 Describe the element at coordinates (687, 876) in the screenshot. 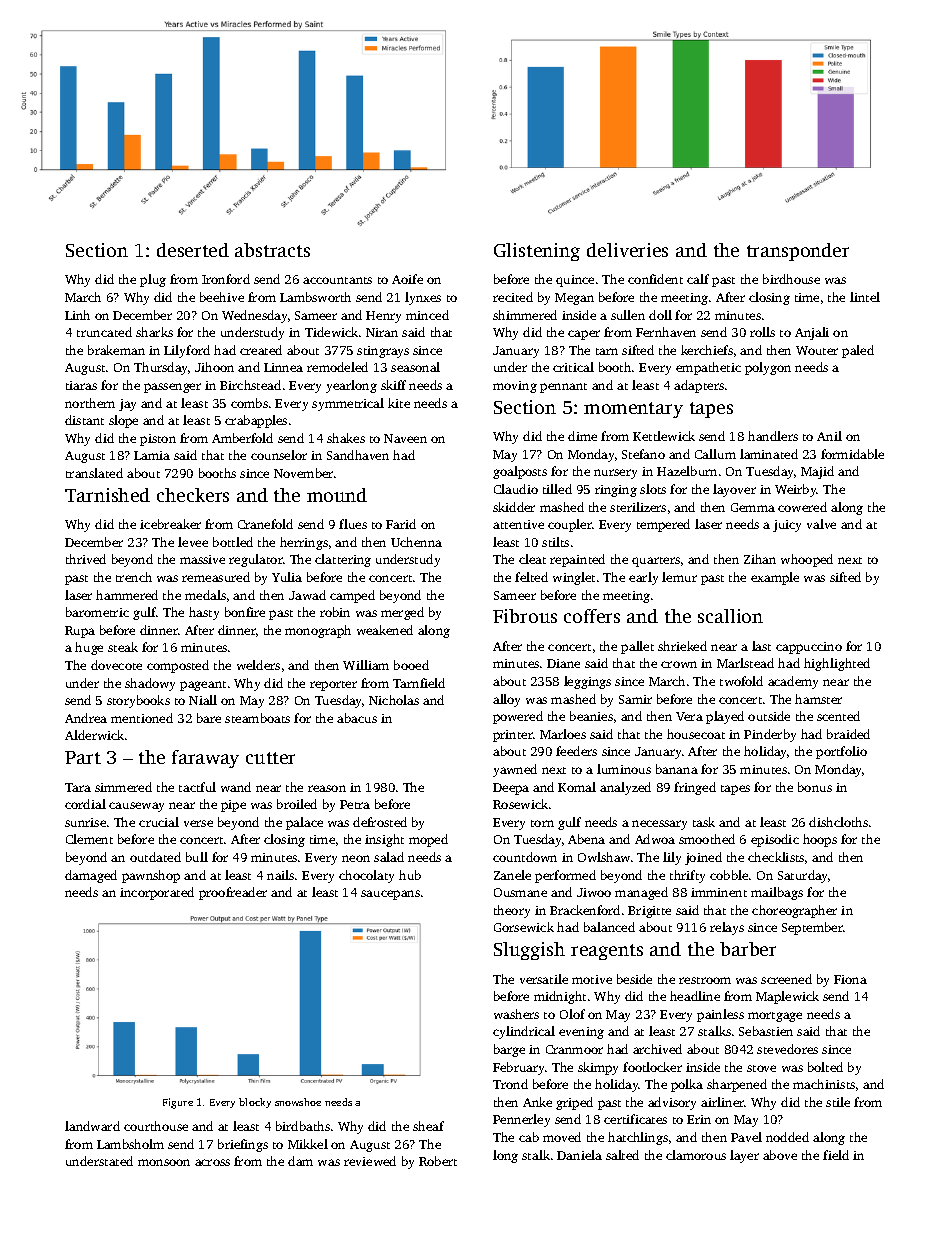

I see `thrifty` at that location.
